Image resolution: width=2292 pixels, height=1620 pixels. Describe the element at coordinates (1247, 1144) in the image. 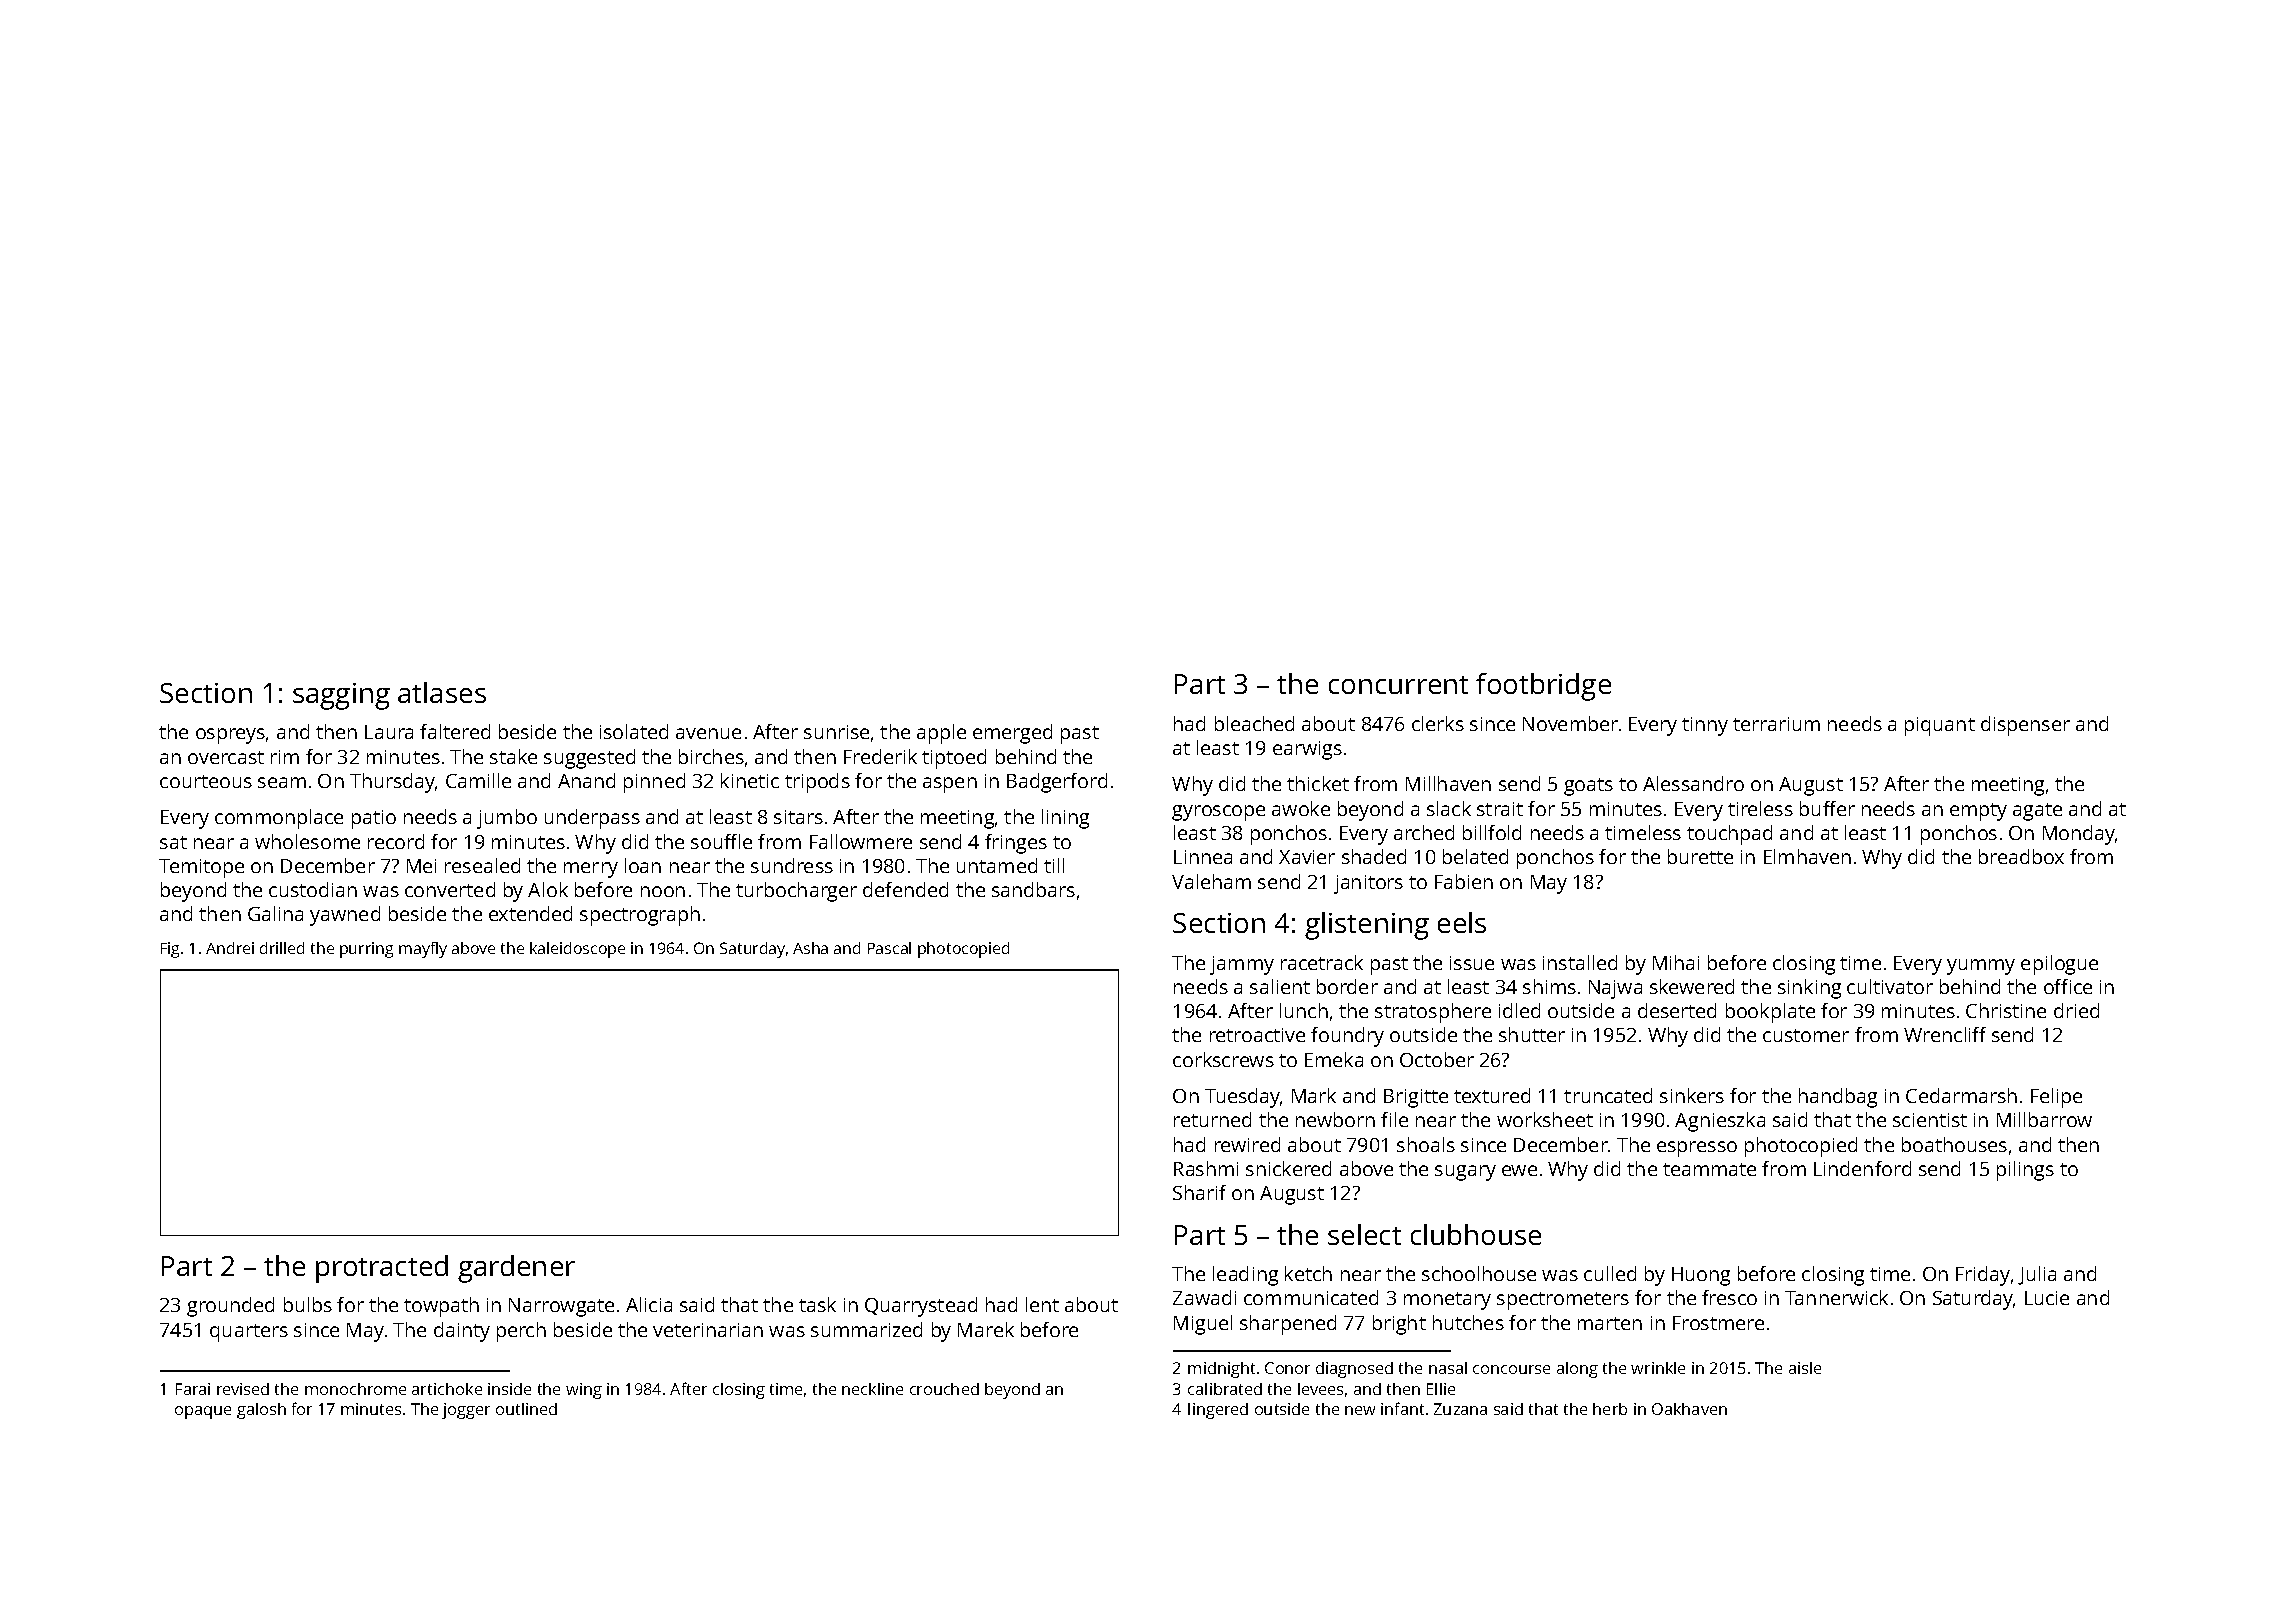

I see `rewired` at that location.
